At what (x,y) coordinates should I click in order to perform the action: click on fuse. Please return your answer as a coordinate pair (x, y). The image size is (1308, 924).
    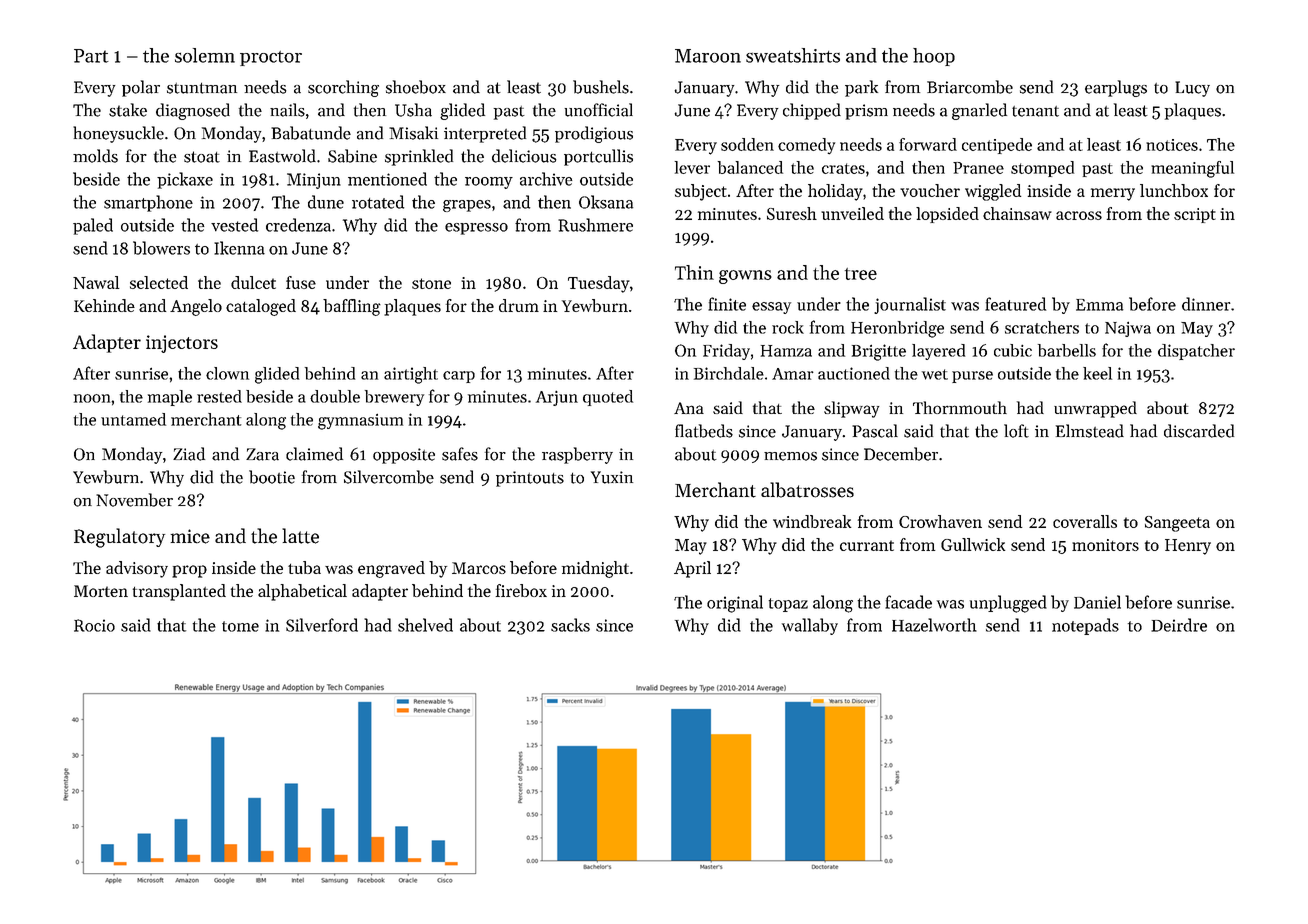
    Looking at the image, I should click on (301, 282).
